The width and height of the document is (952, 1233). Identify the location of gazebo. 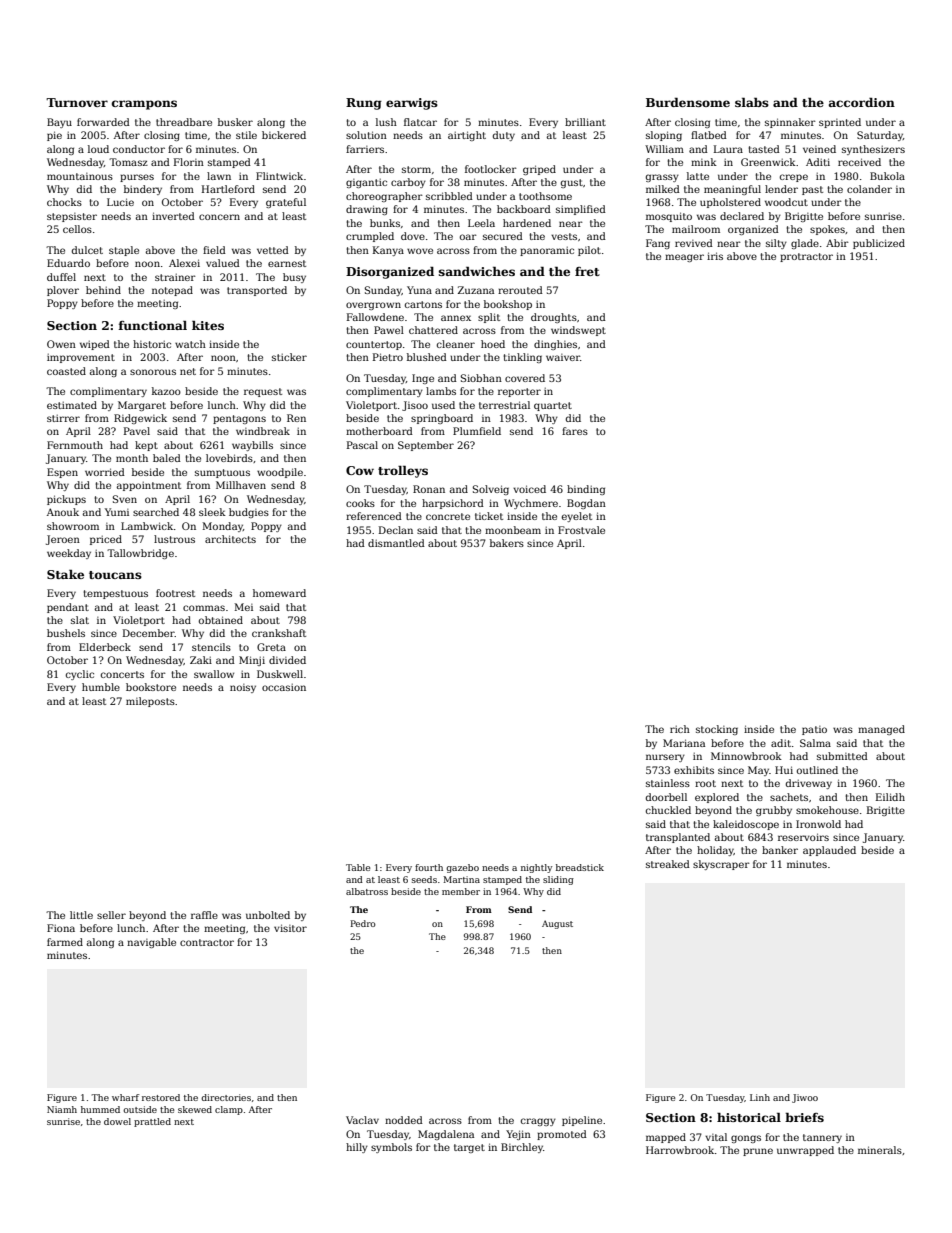
(462, 868).
